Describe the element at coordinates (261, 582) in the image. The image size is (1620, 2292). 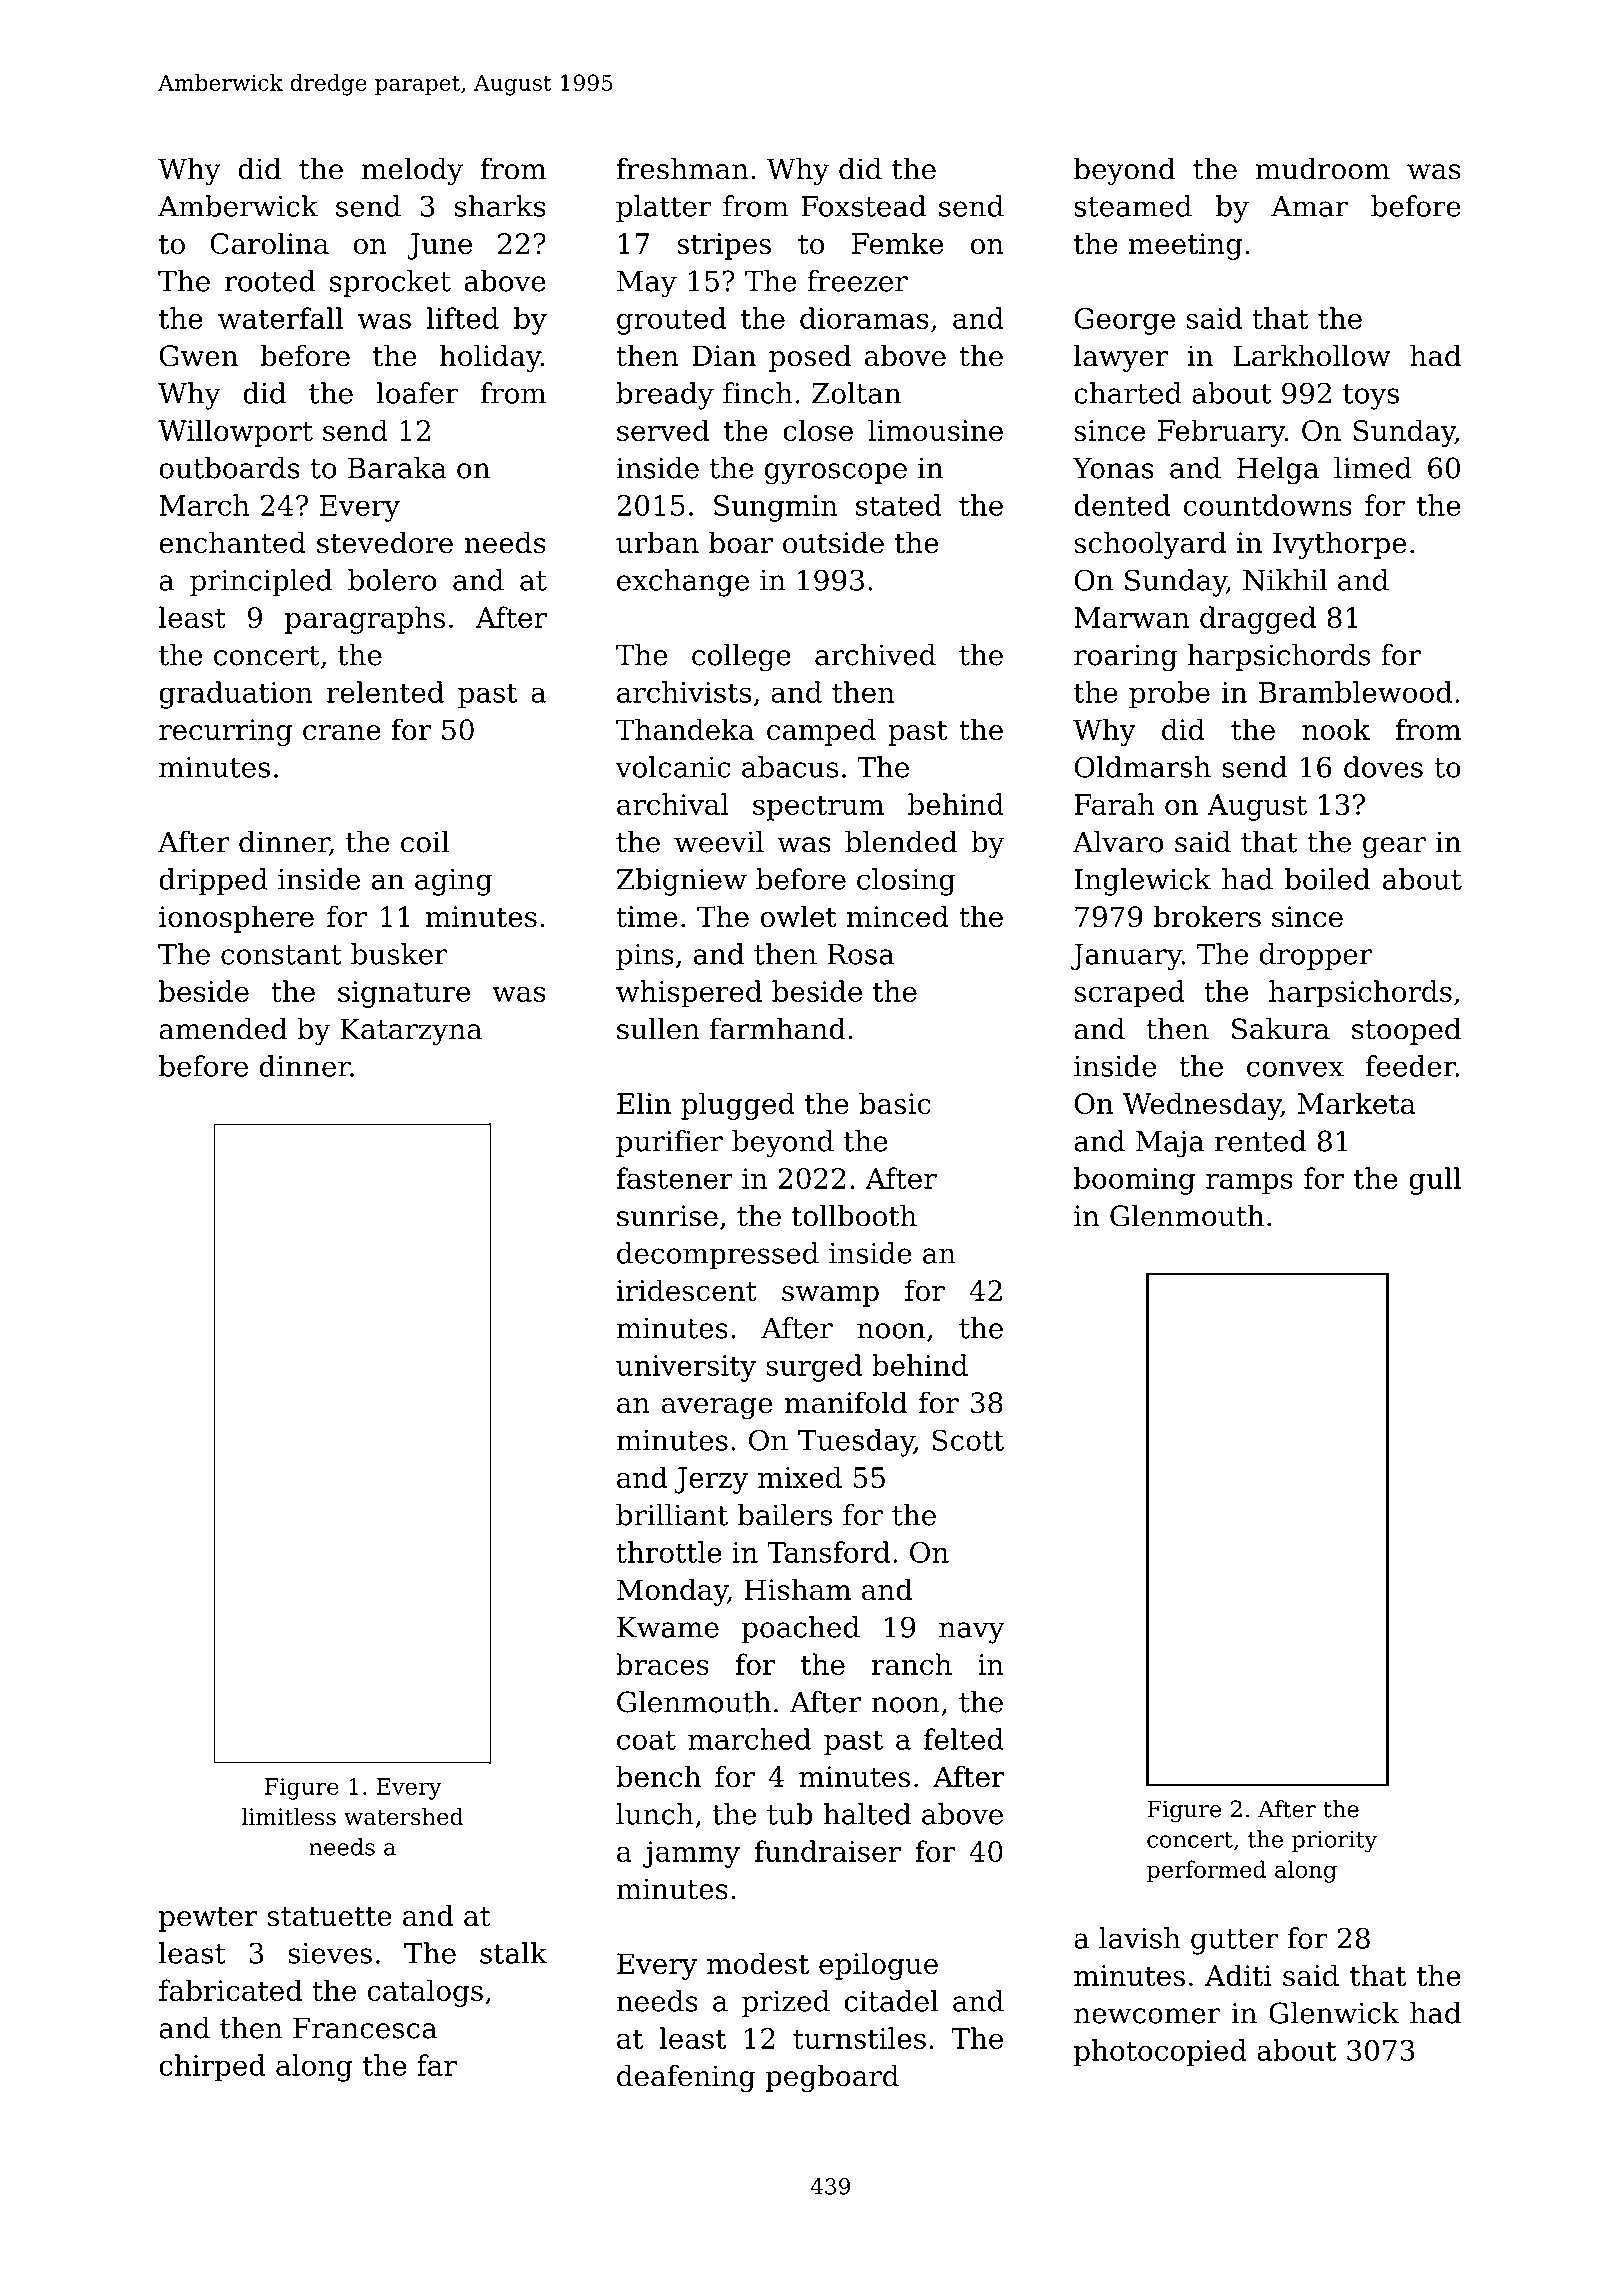
I see `principled` at that location.
